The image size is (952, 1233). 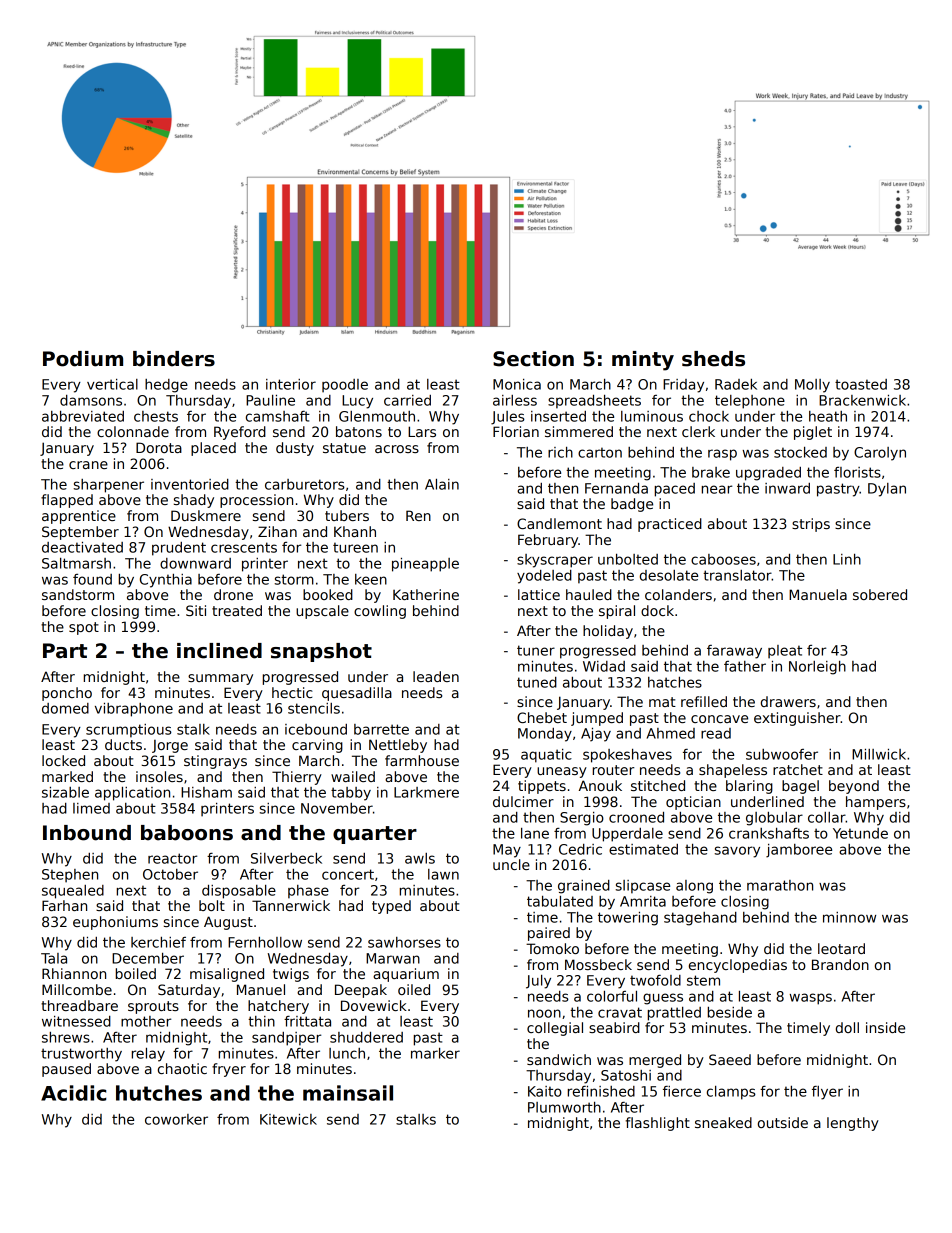 I want to click on Inbound, so click(x=87, y=833).
